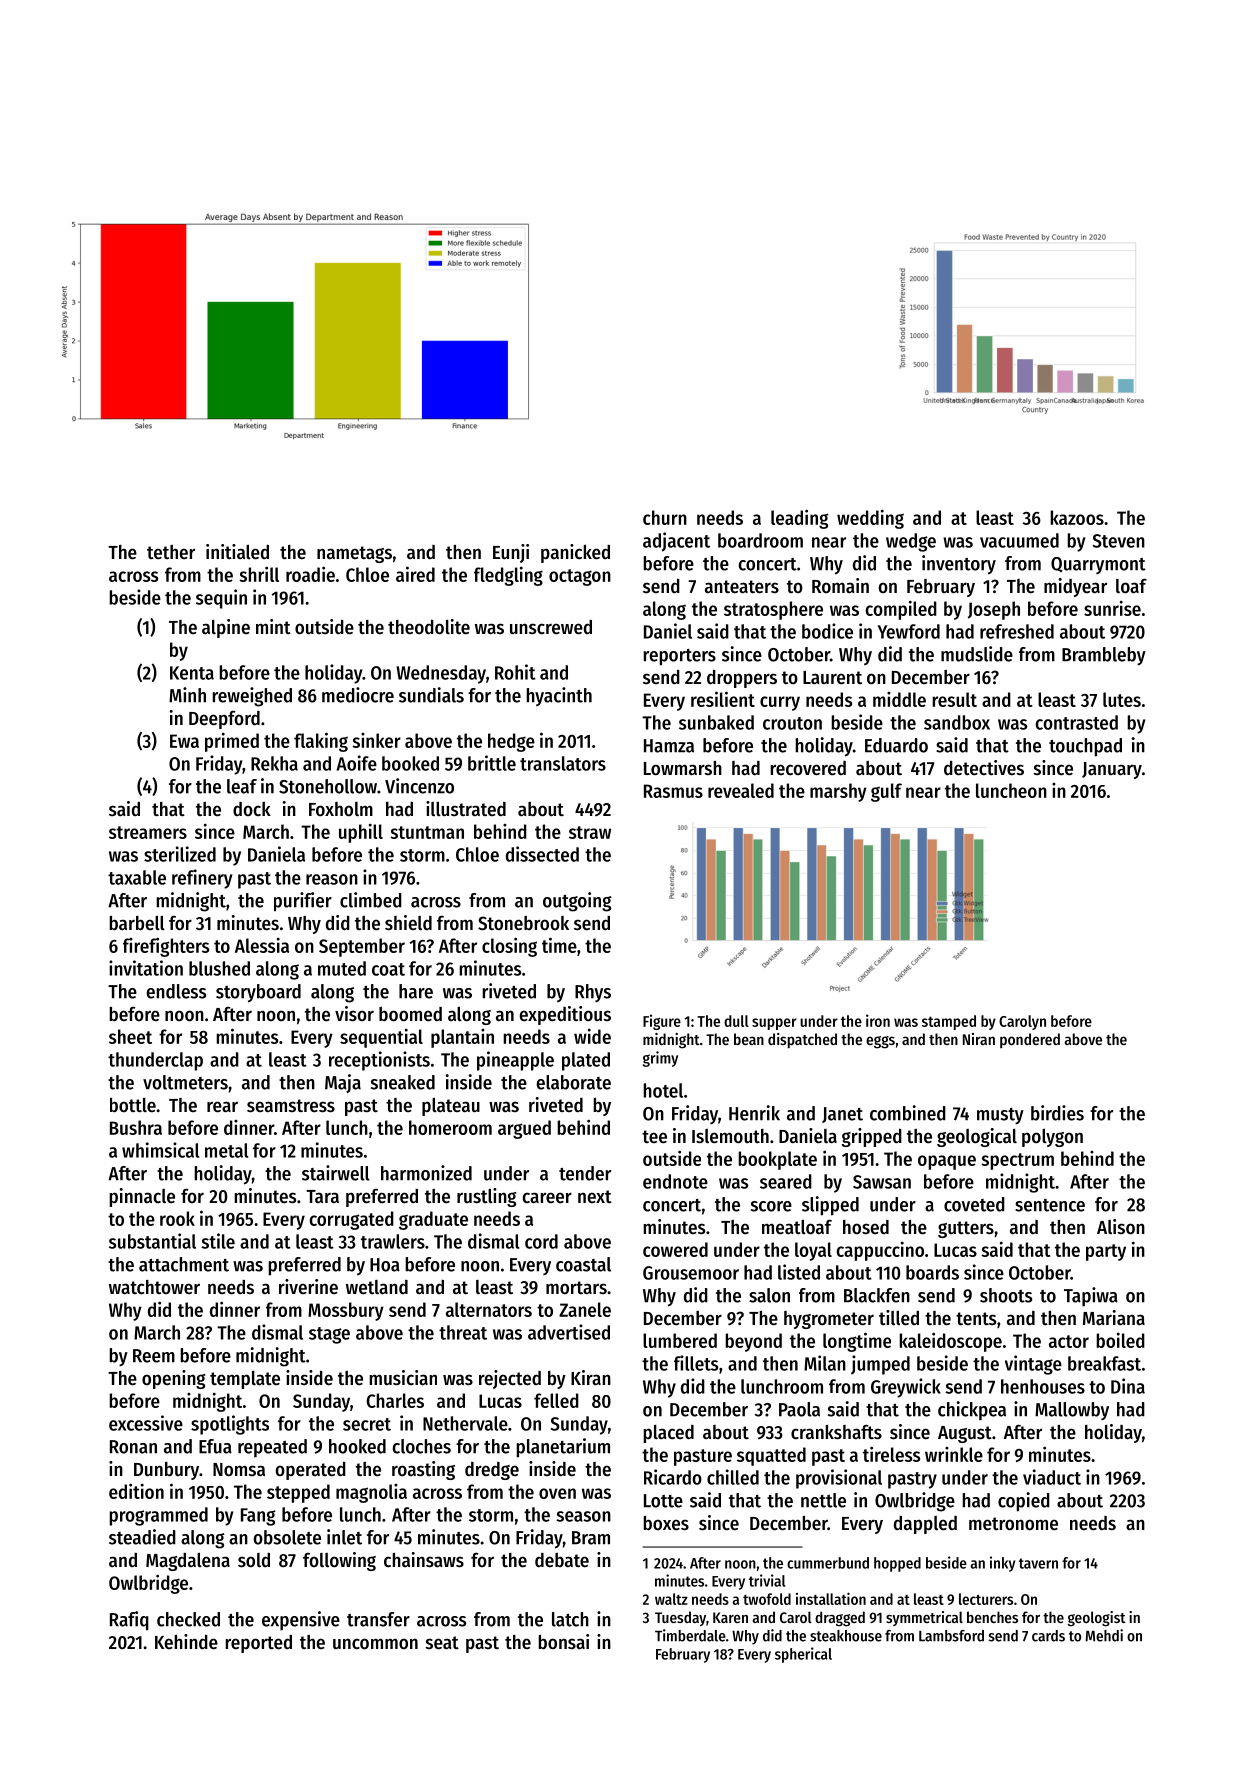 The height and width of the page is (1774, 1254). What do you see at coordinates (832, 678) in the page?
I see `Laurent` at bounding box center [832, 678].
